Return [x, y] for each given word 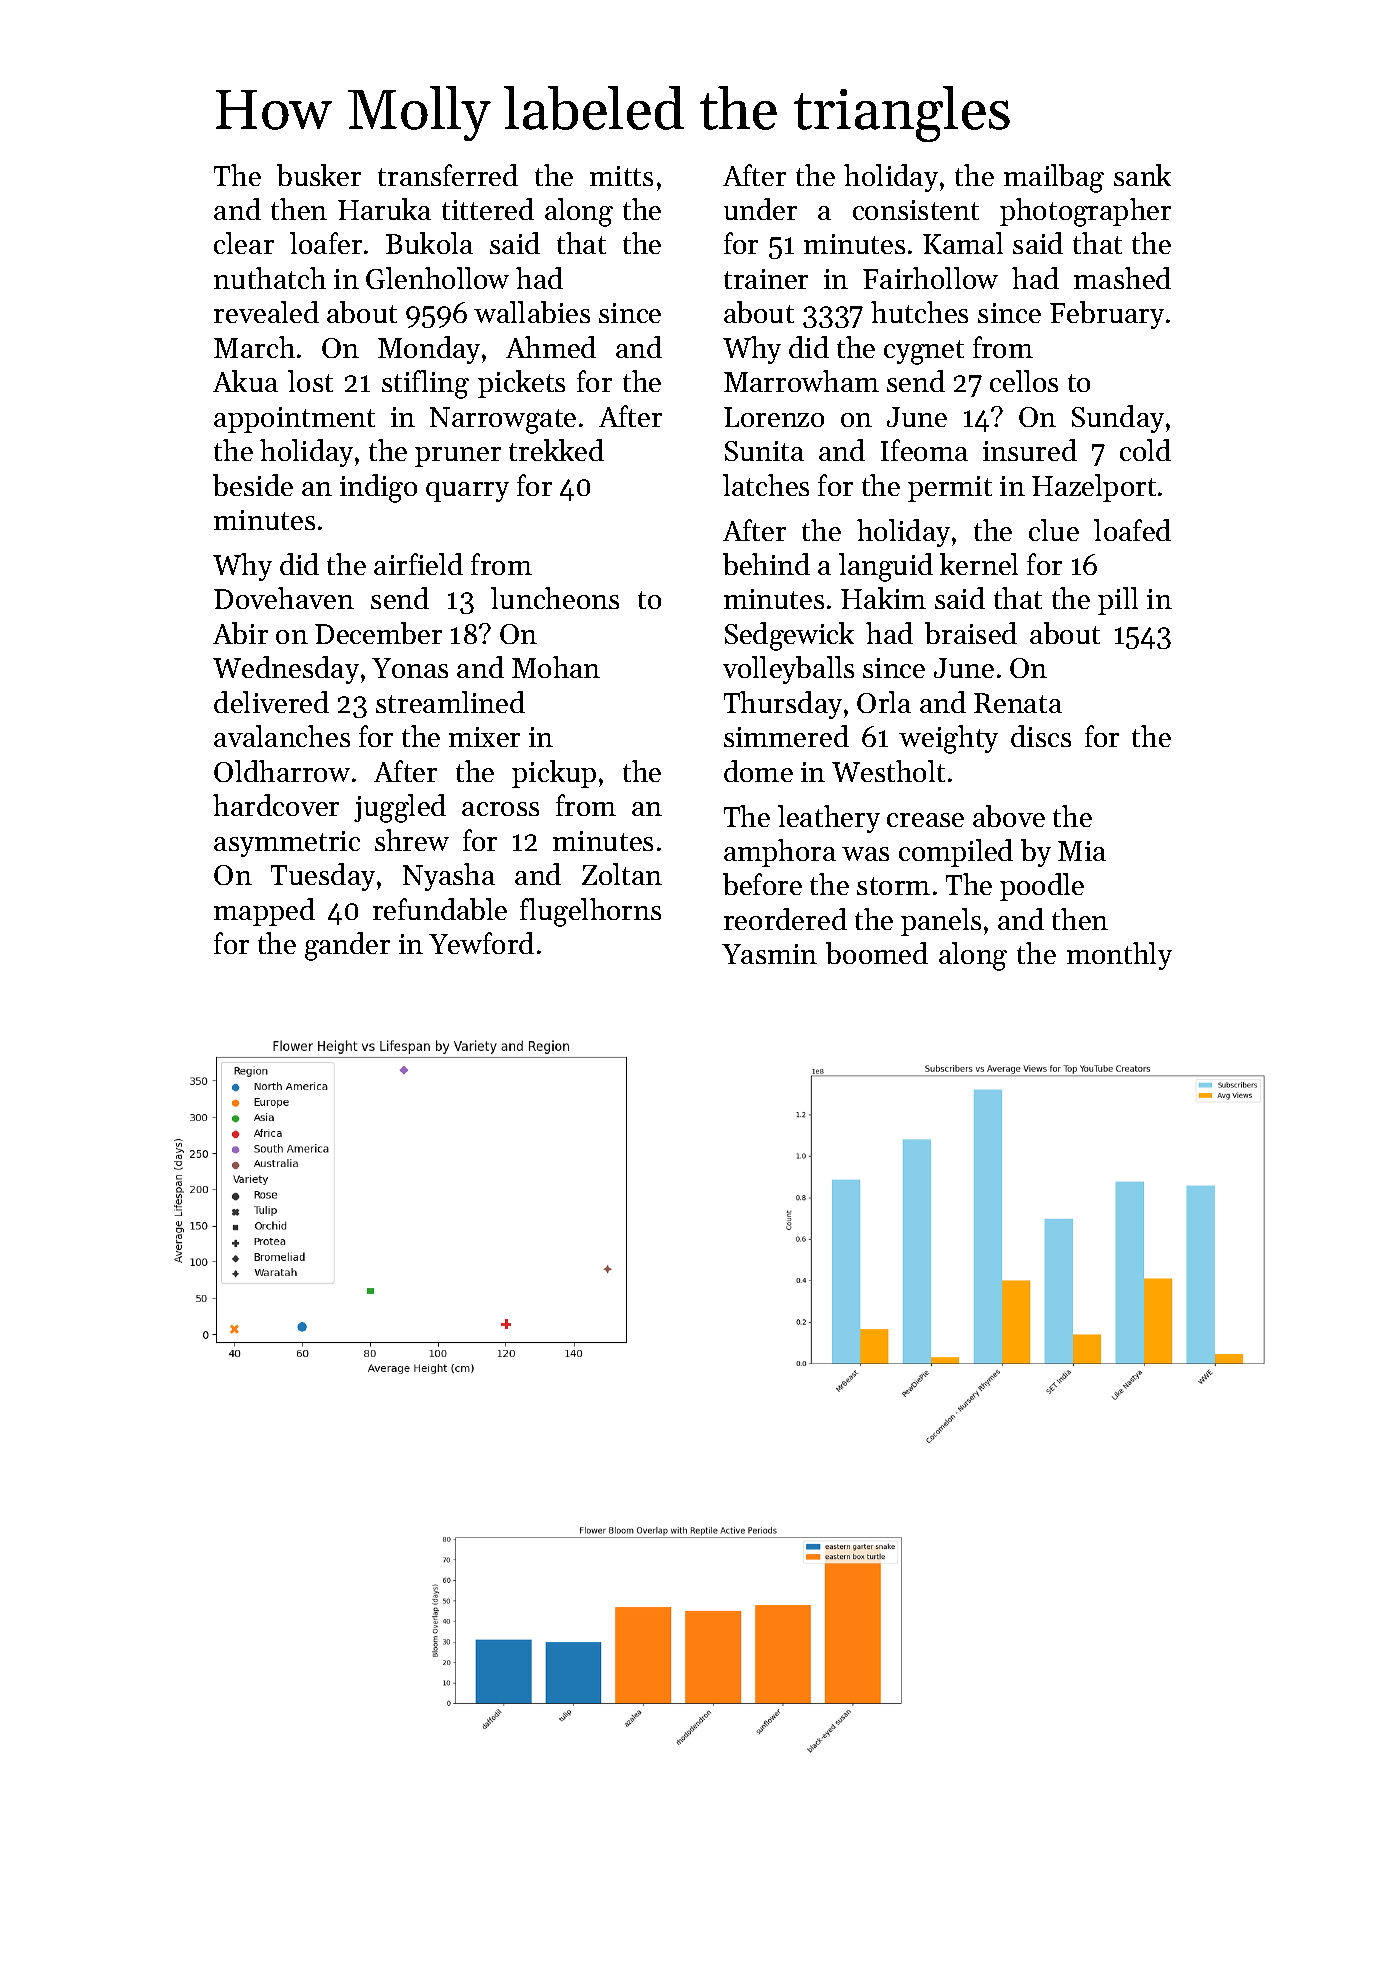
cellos [1024, 381]
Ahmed [551, 347]
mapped [264, 912]
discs [1041, 736]
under [760, 209]
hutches [919, 312]
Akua [245, 381]
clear [244, 243]
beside [253, 485]
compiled [956, 853]
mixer [484, 737]
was [865, 854]
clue [1054, 530]
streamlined [450, 702]
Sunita [764, 451]
